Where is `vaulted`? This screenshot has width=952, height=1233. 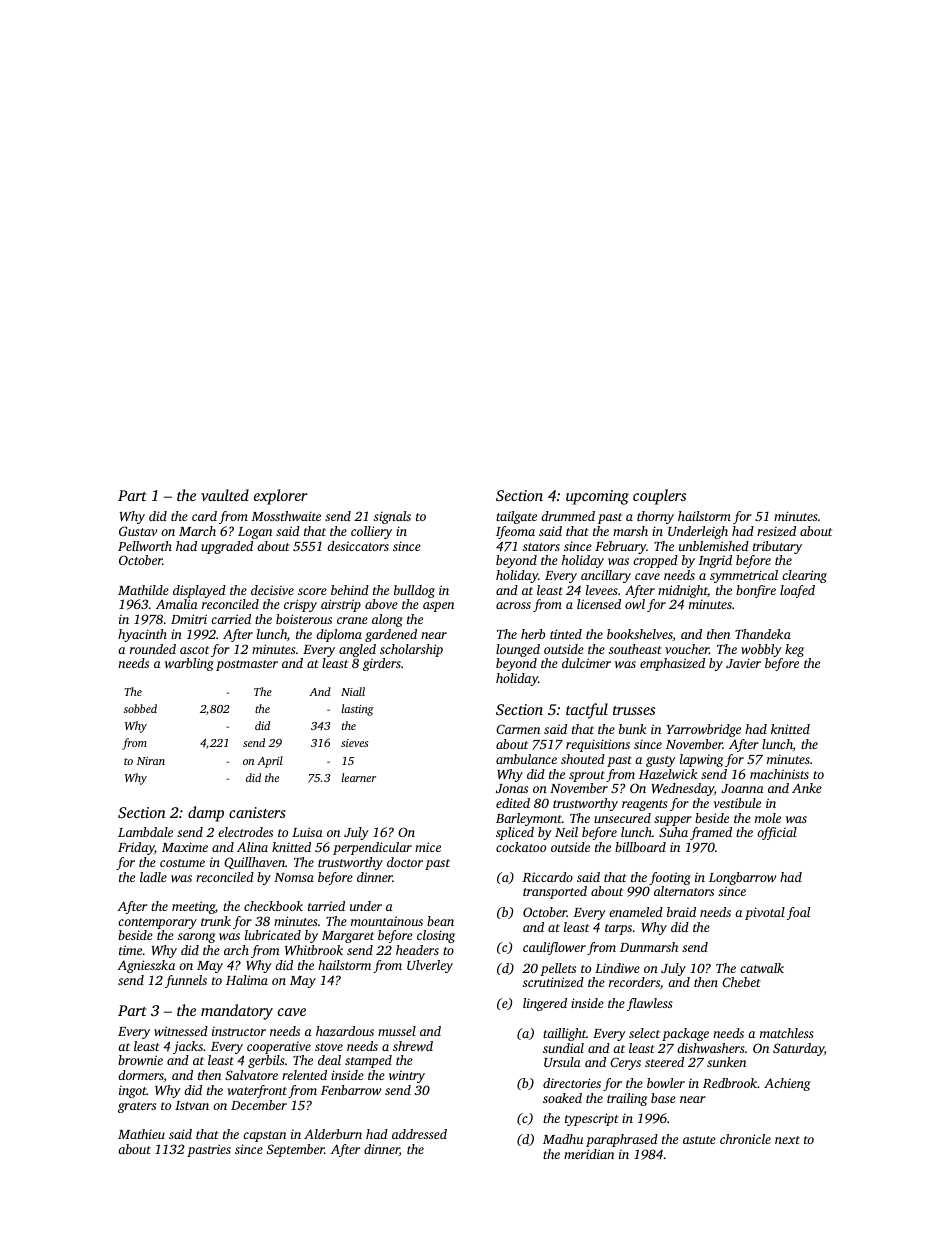 vaulted is located at coordinates (225, 495).
